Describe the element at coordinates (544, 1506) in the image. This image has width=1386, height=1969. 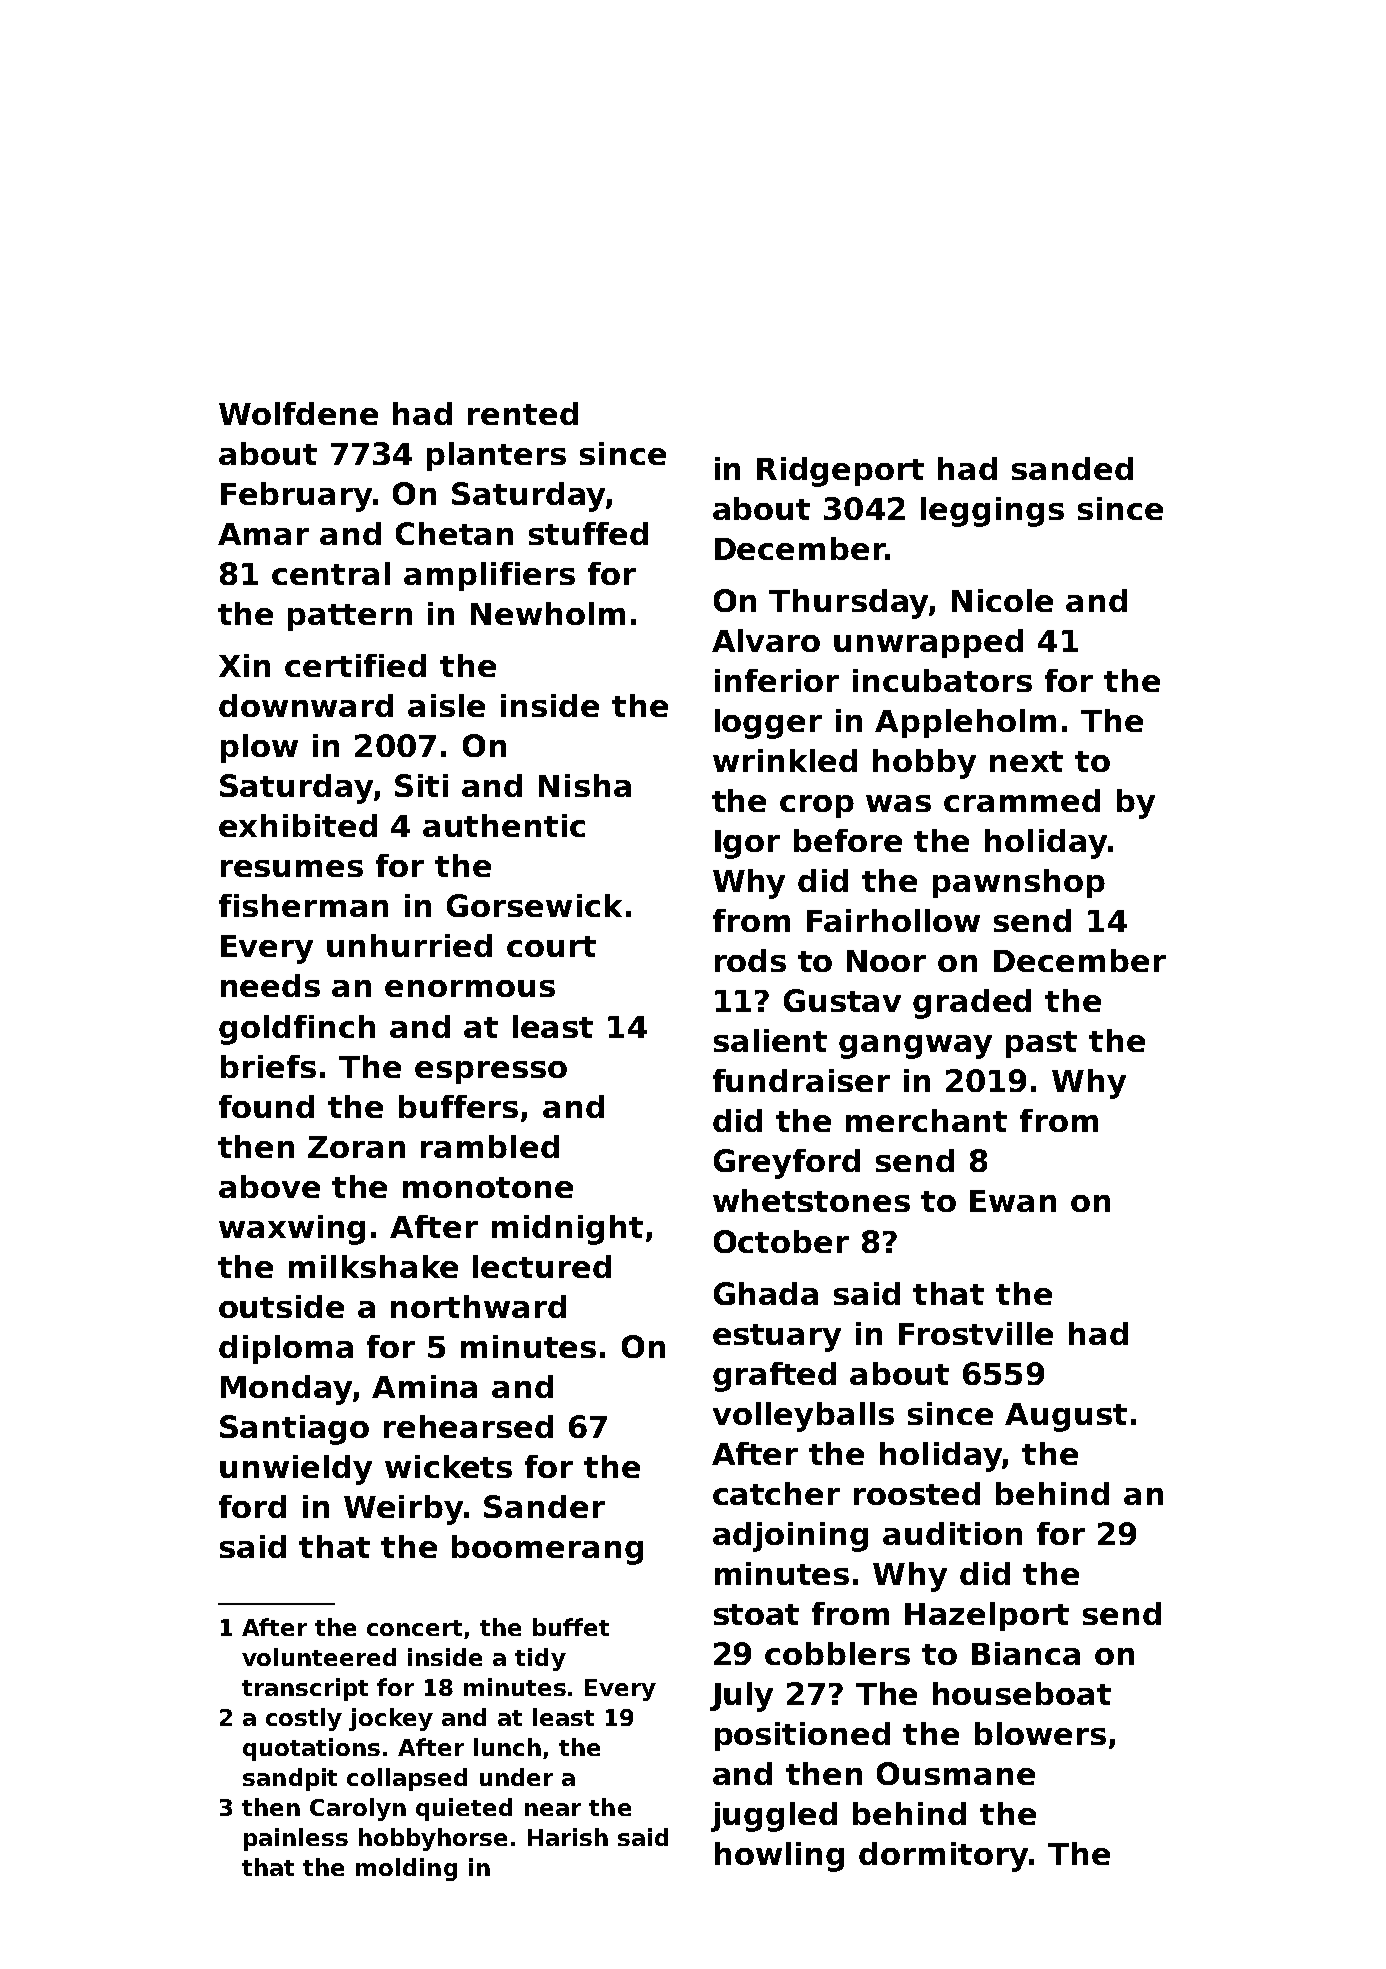
I see `Sander` at that location.
